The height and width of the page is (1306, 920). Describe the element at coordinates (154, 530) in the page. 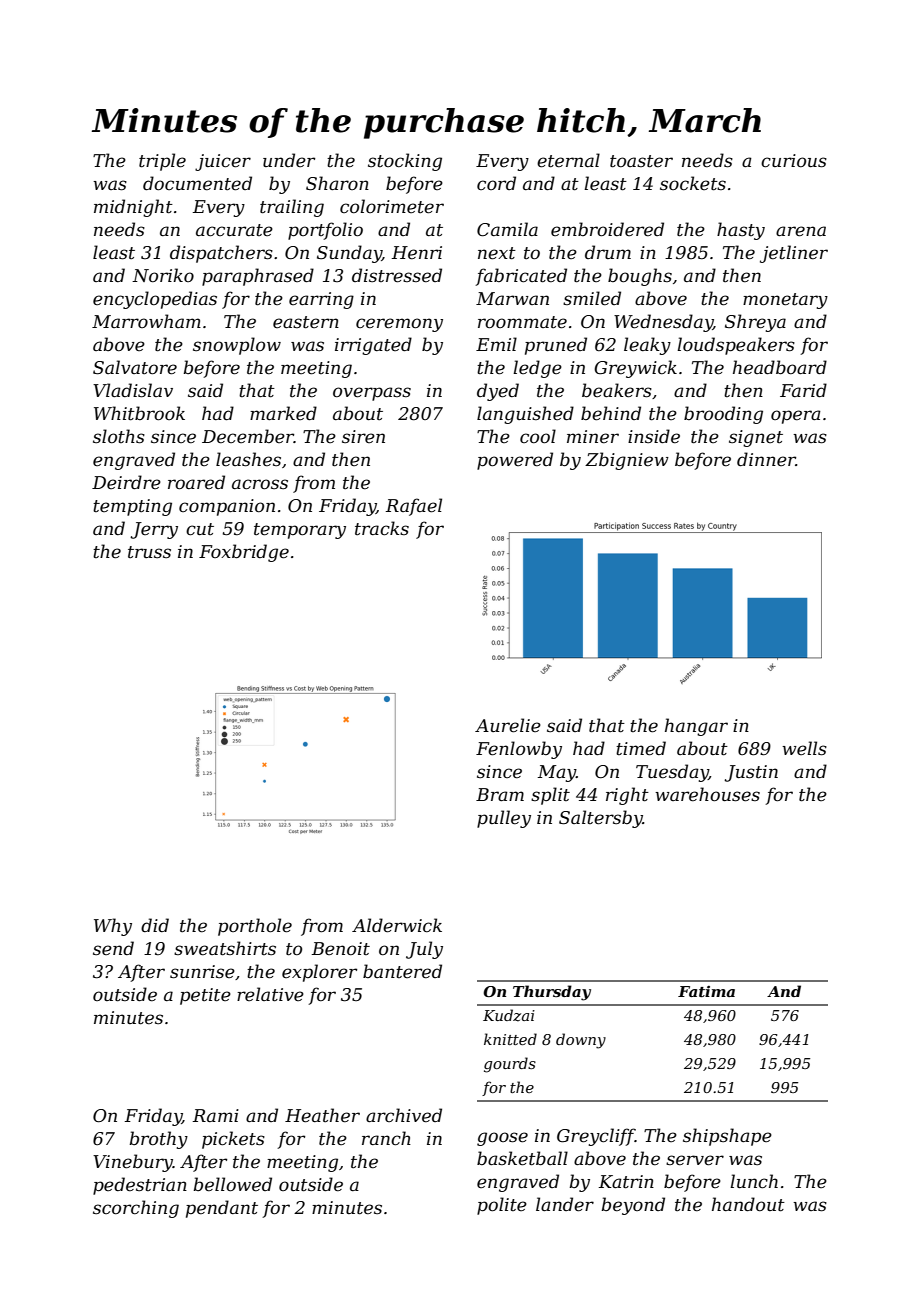

I see `Jerry` at that location.
